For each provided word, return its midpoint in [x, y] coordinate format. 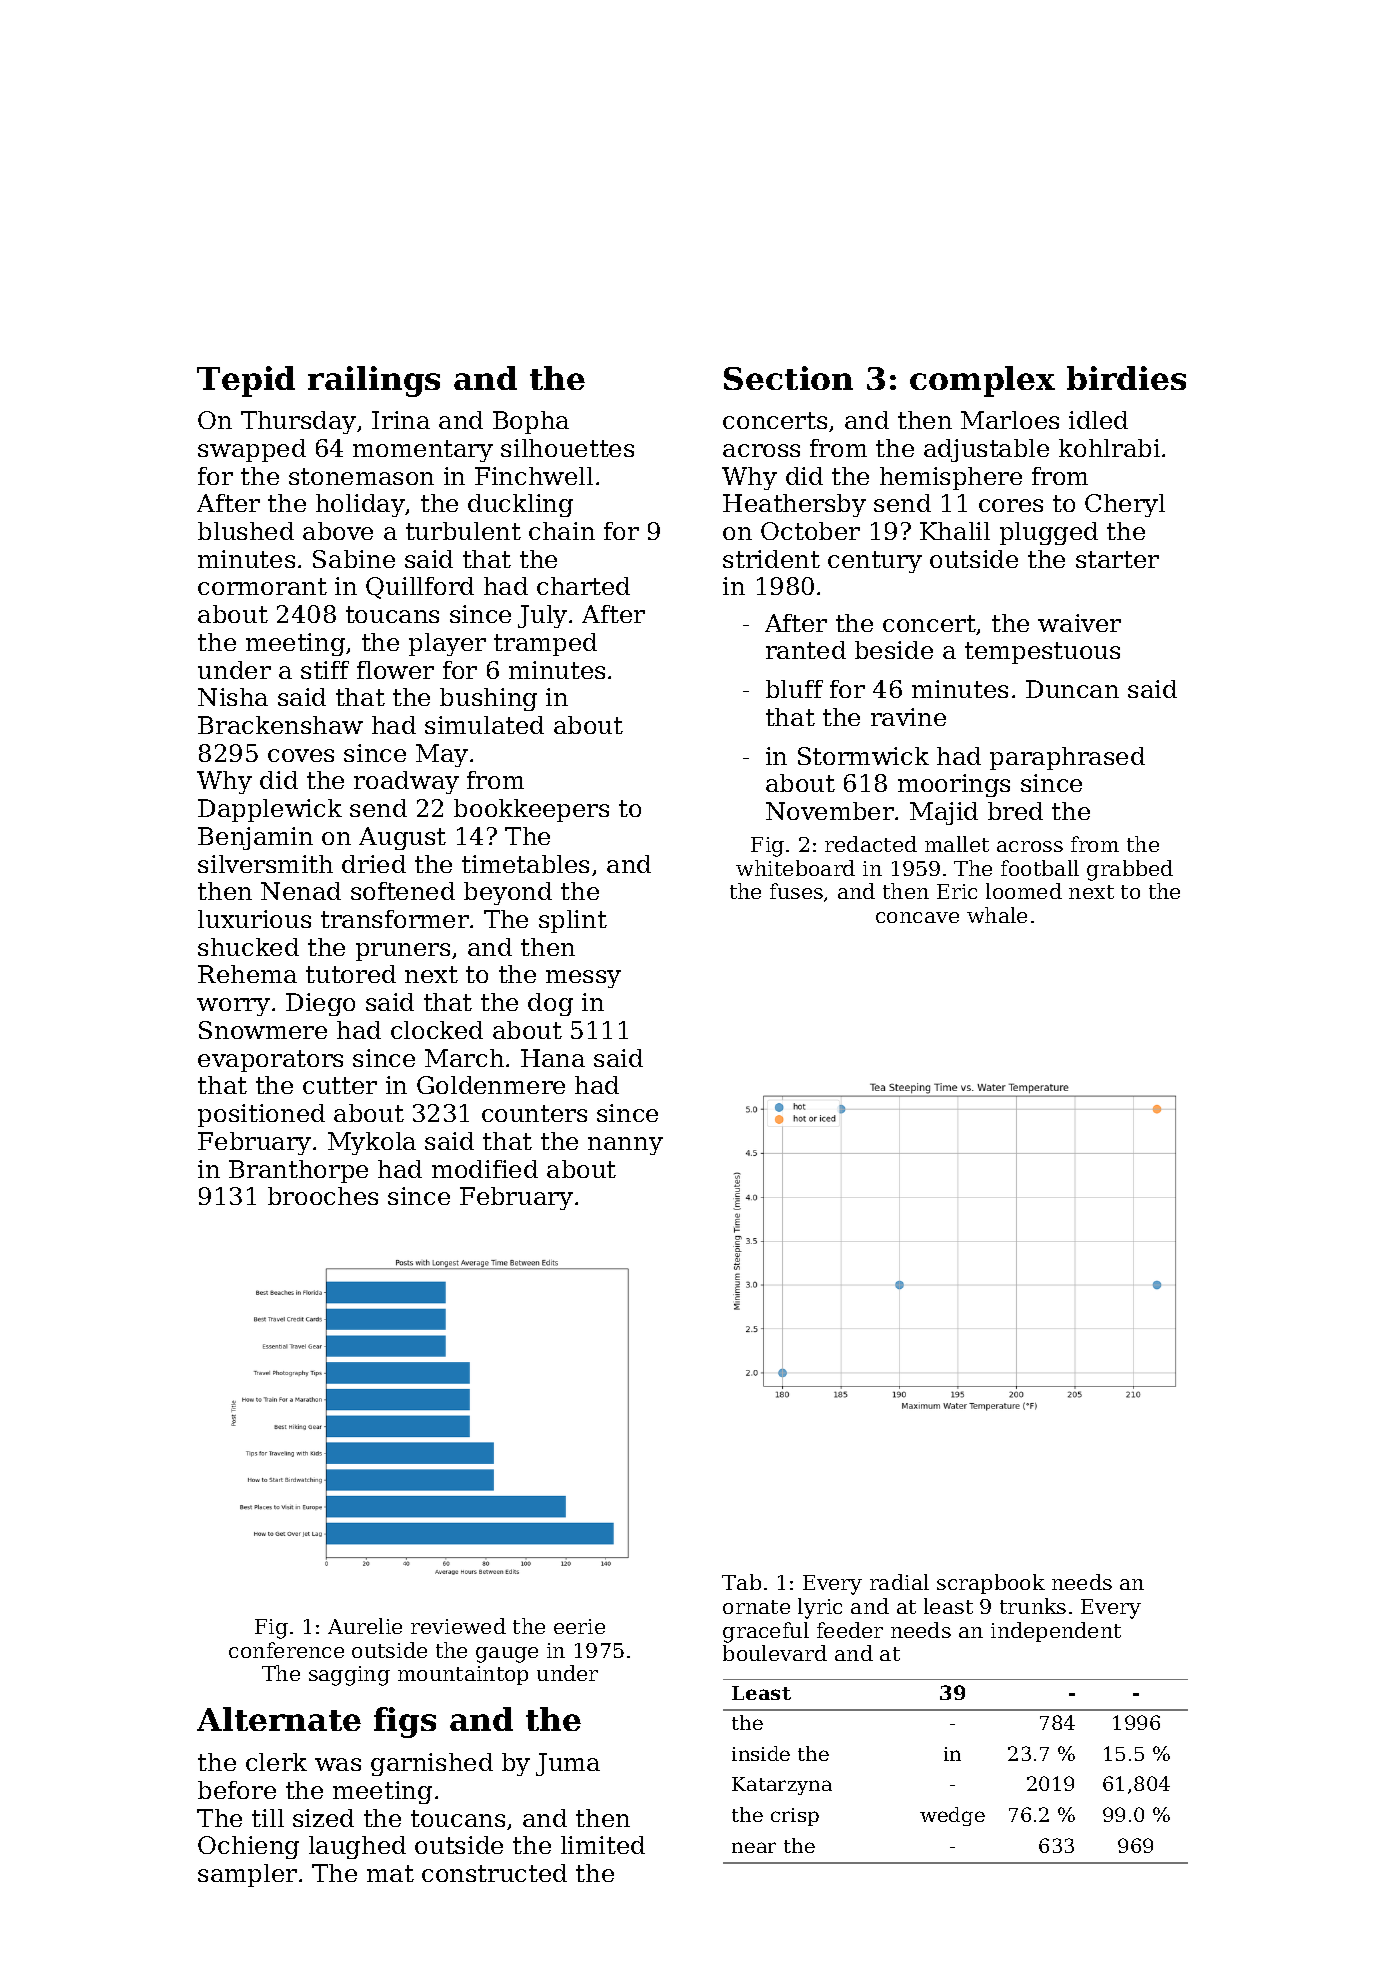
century [875, 562]
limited [603, 1845]
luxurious [254, 919]
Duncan [1072, 689]
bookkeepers [531, 810]
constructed [494, 1873]
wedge [952, 1816]
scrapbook [991, 1584]
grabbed [1130, 870]
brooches [323, 1196]
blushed [246, 531]
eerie [579, 1626]
